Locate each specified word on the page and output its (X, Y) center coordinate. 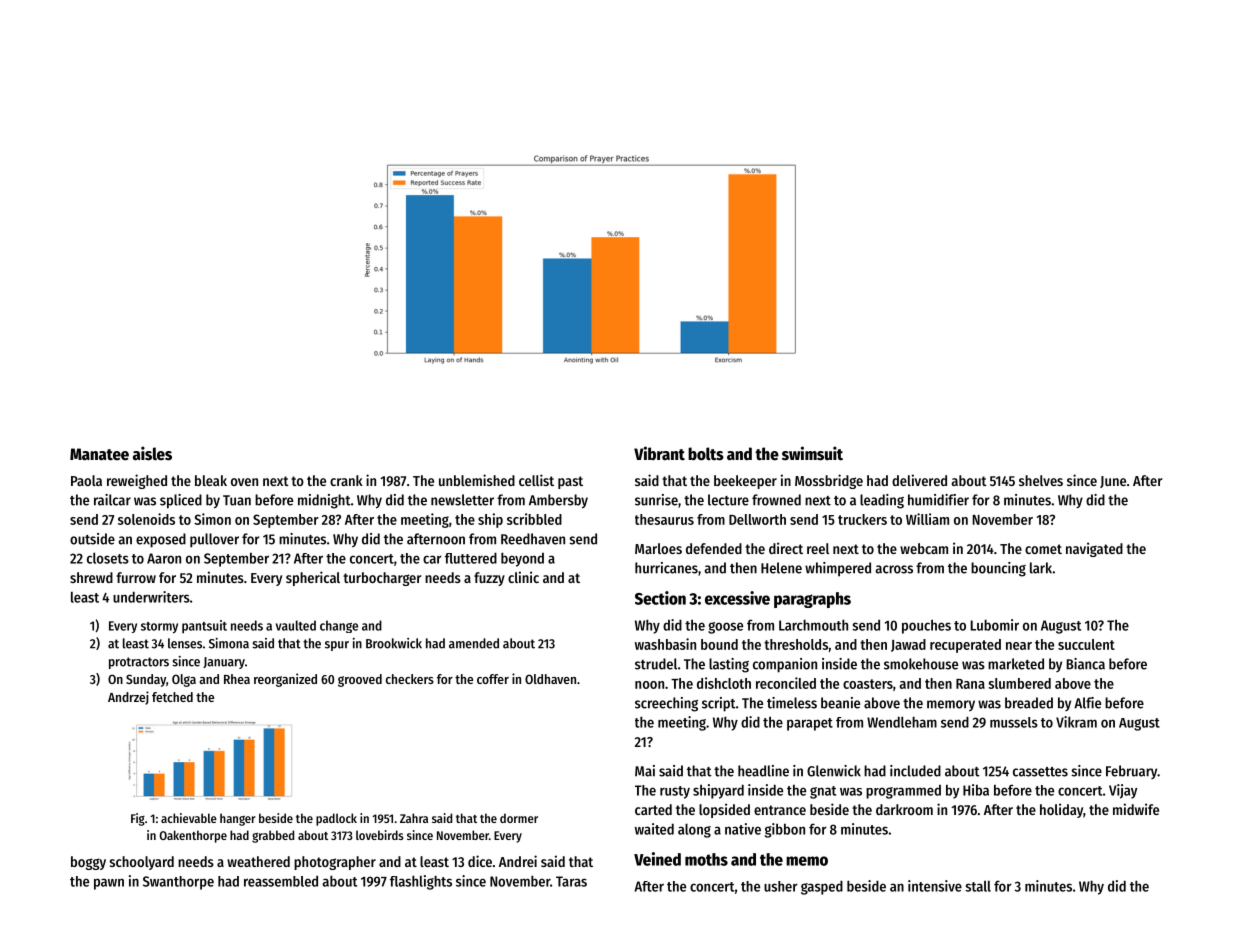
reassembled (281, 881)
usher (781, 886)
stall (978, 886)
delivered (919, 480)
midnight (324, 501)
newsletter (462, 500)
